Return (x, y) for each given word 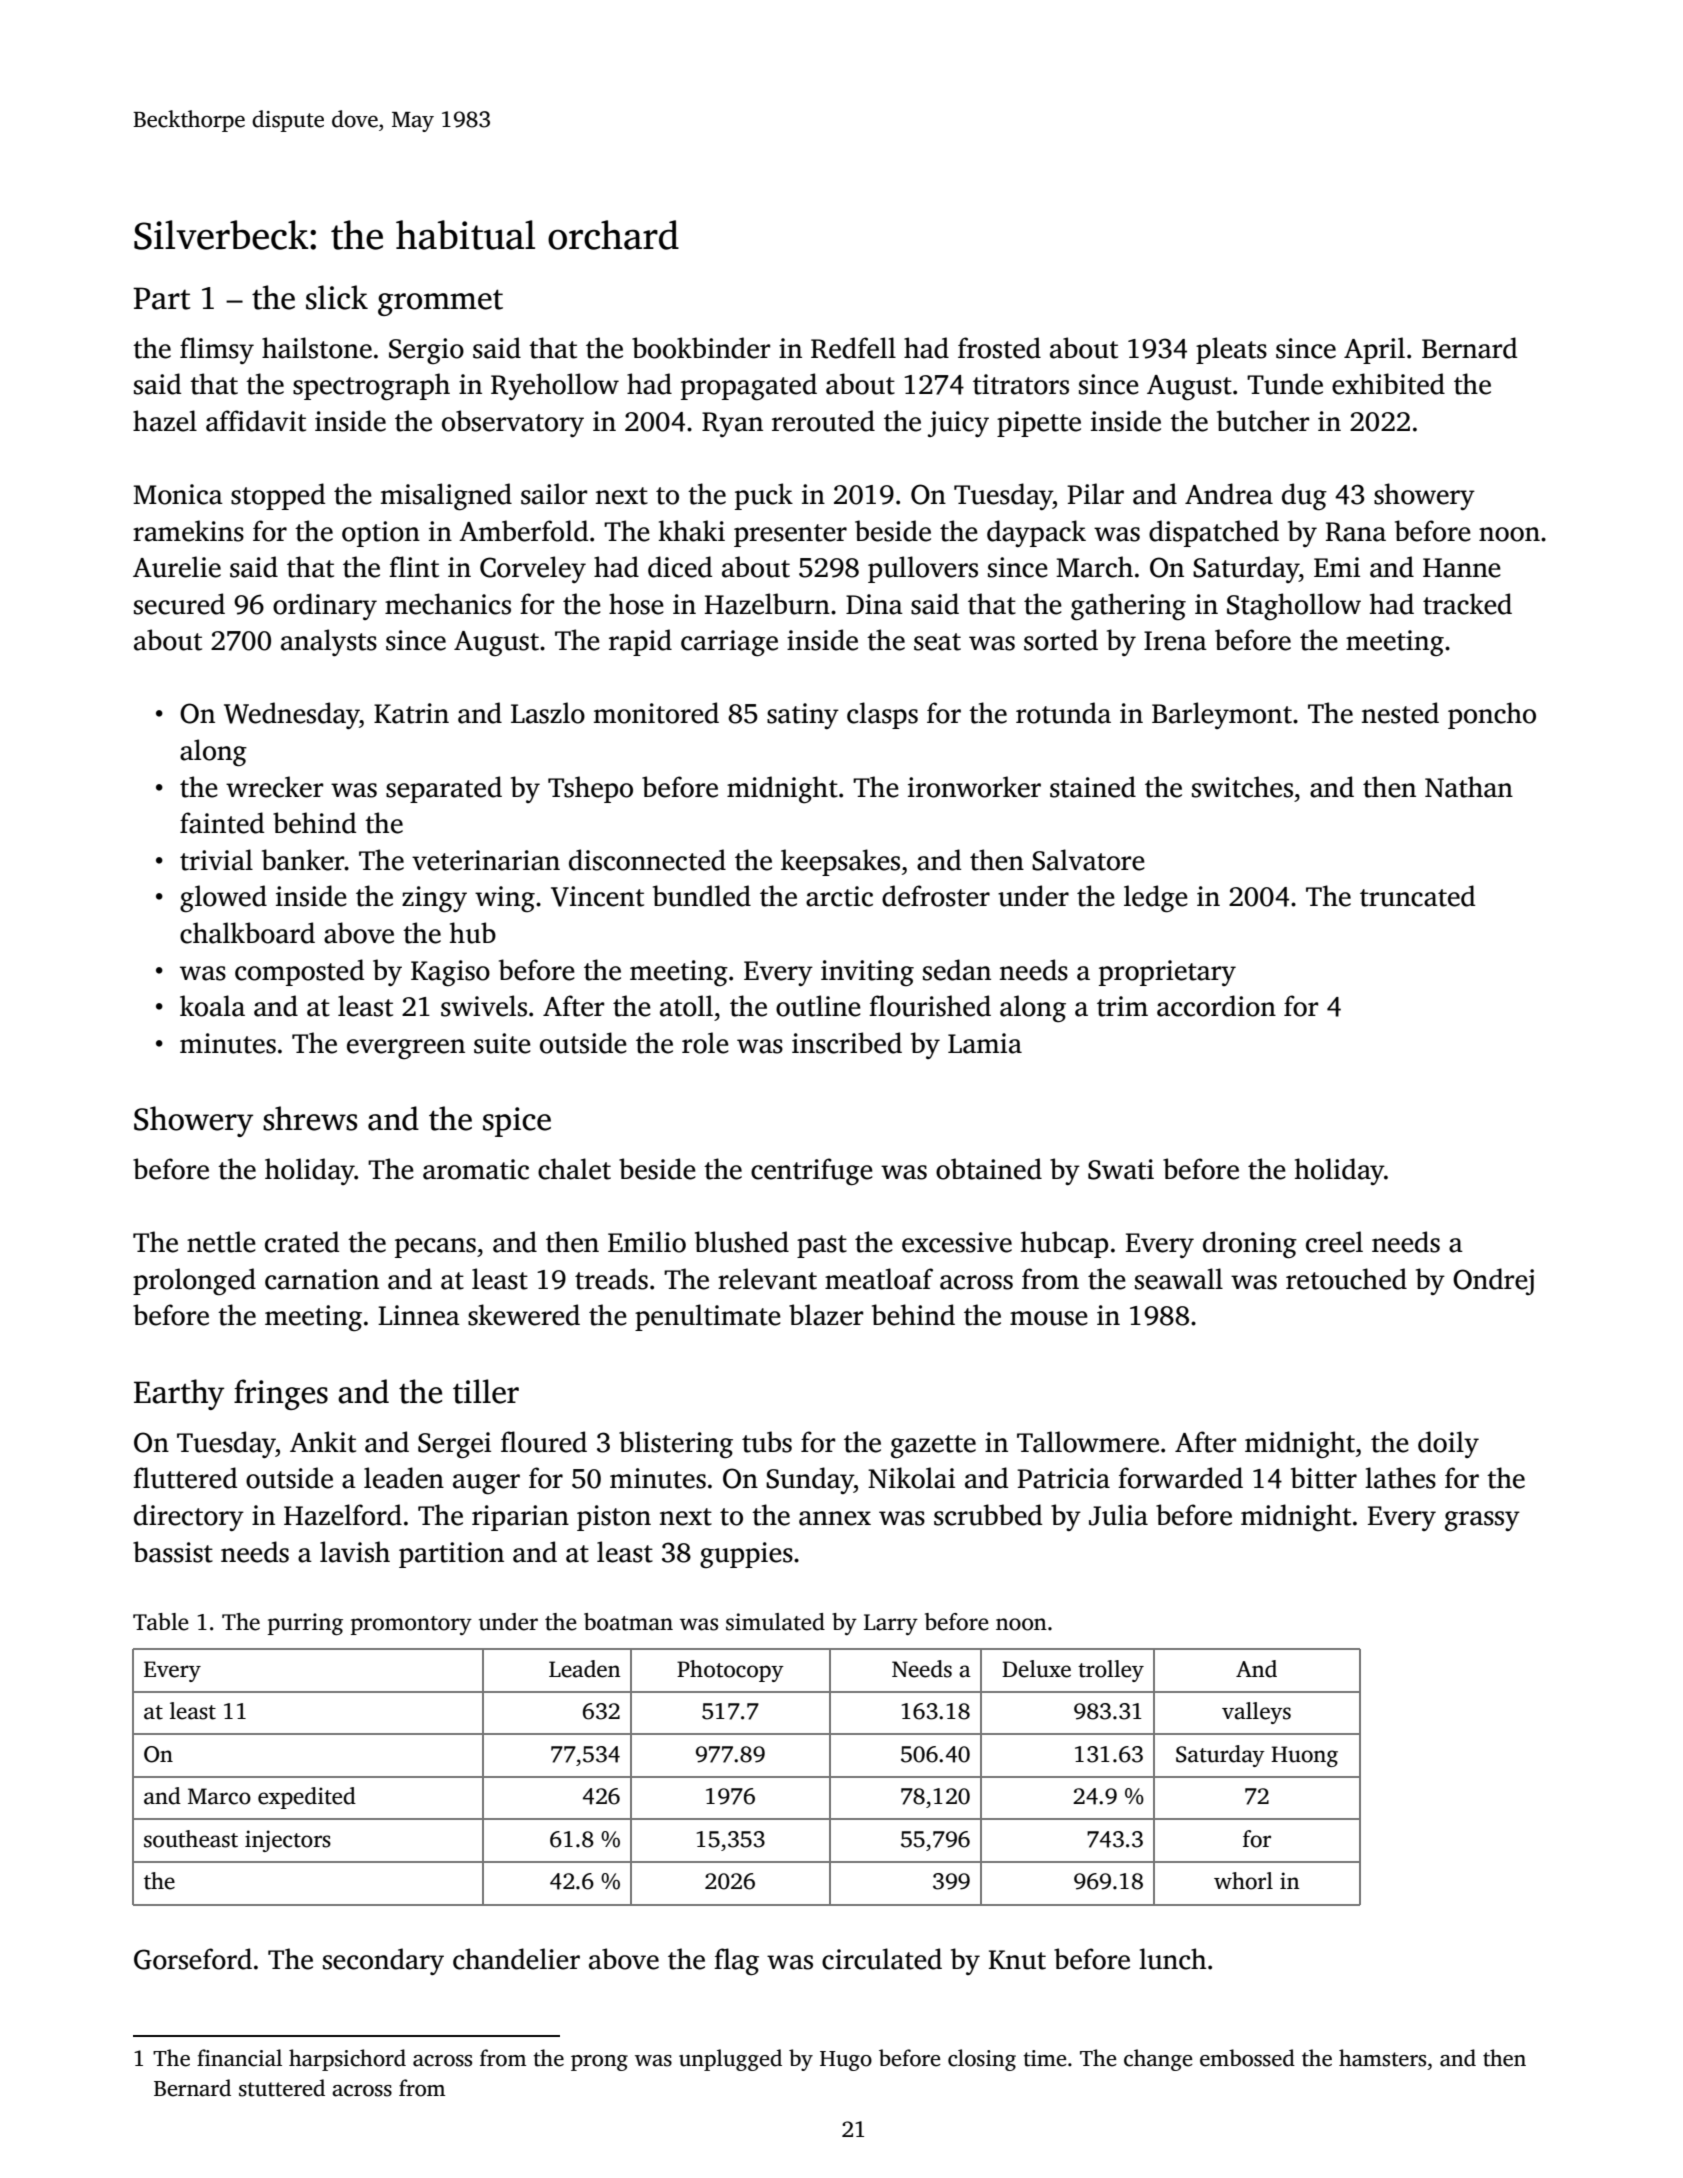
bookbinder (701, 348)
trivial (216, 860)
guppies (746, 1555)
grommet (440, 302)
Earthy (179, 1394)
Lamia (985, 1043)
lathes (1400, 1478)
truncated (1417, 896)
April (1374, 350)
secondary (383, 1961)
